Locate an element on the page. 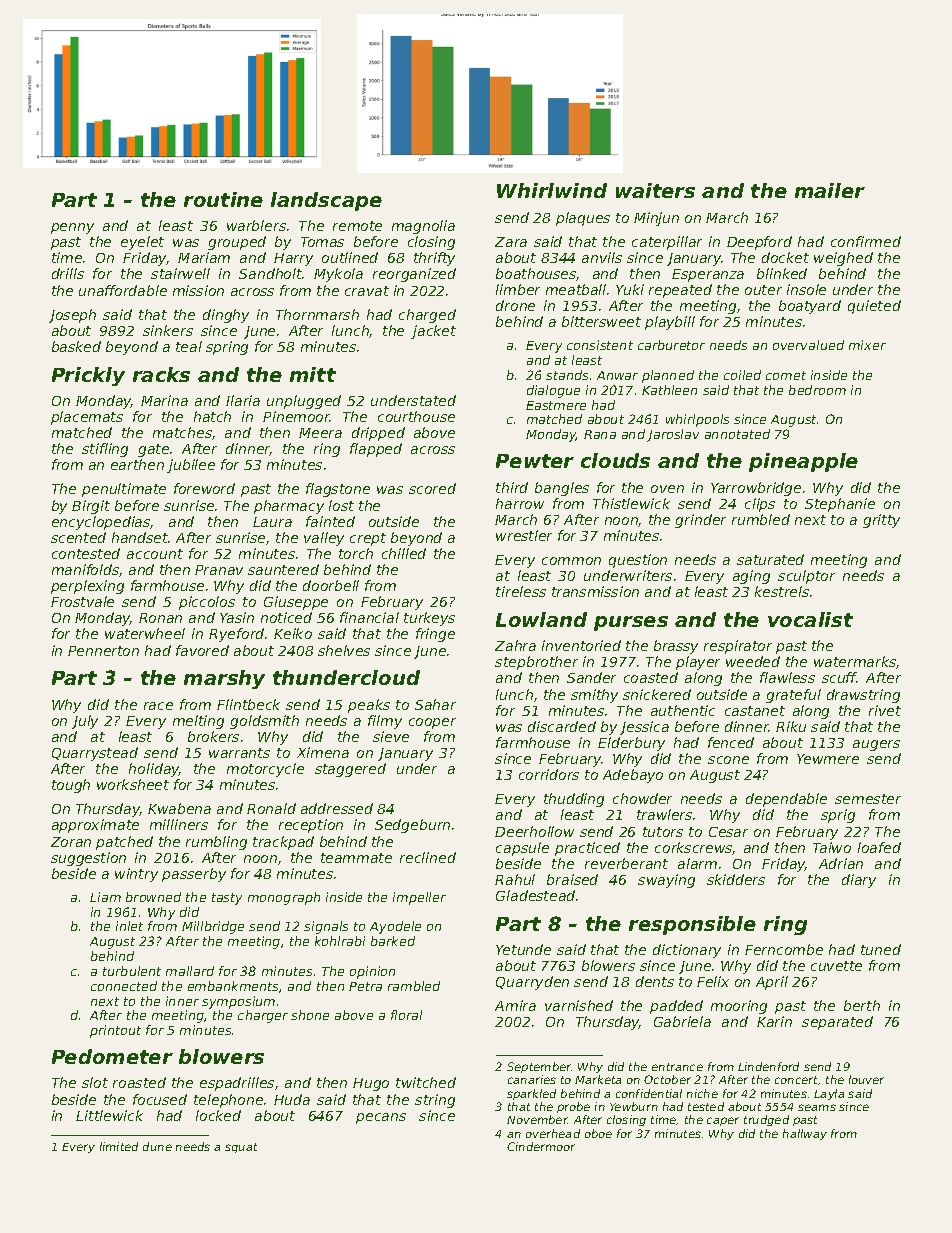 This page has width=952, height=1233. race is located at coordinates (158, 706).
